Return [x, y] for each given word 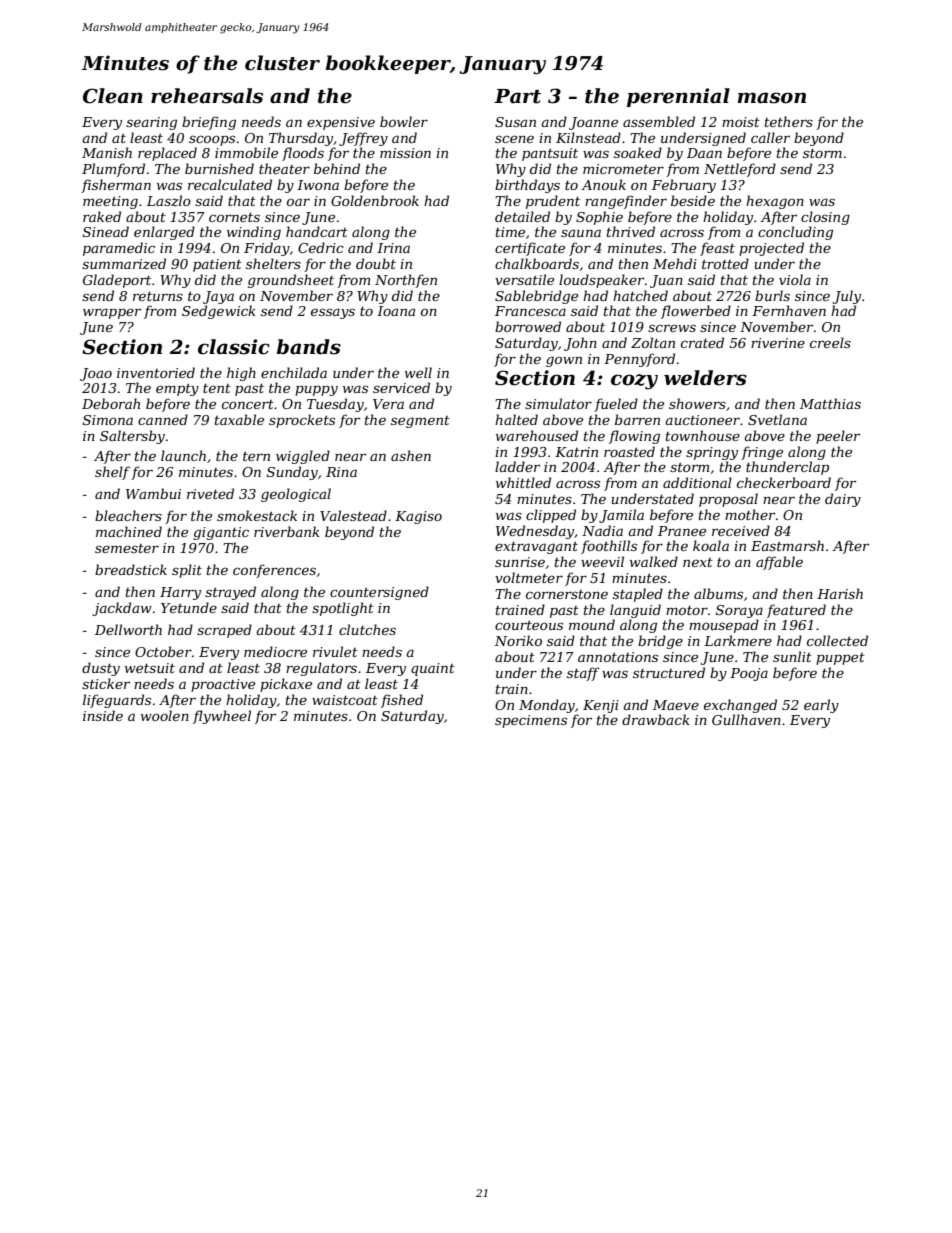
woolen [165, 715]
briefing [209, 123]
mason [771, 98]
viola [795, 279]
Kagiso [418, 517]
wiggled [303, 457]
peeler [838, 437]
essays [333, 313]
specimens [531, 721]
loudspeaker [601, 281]
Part [517, 96]
